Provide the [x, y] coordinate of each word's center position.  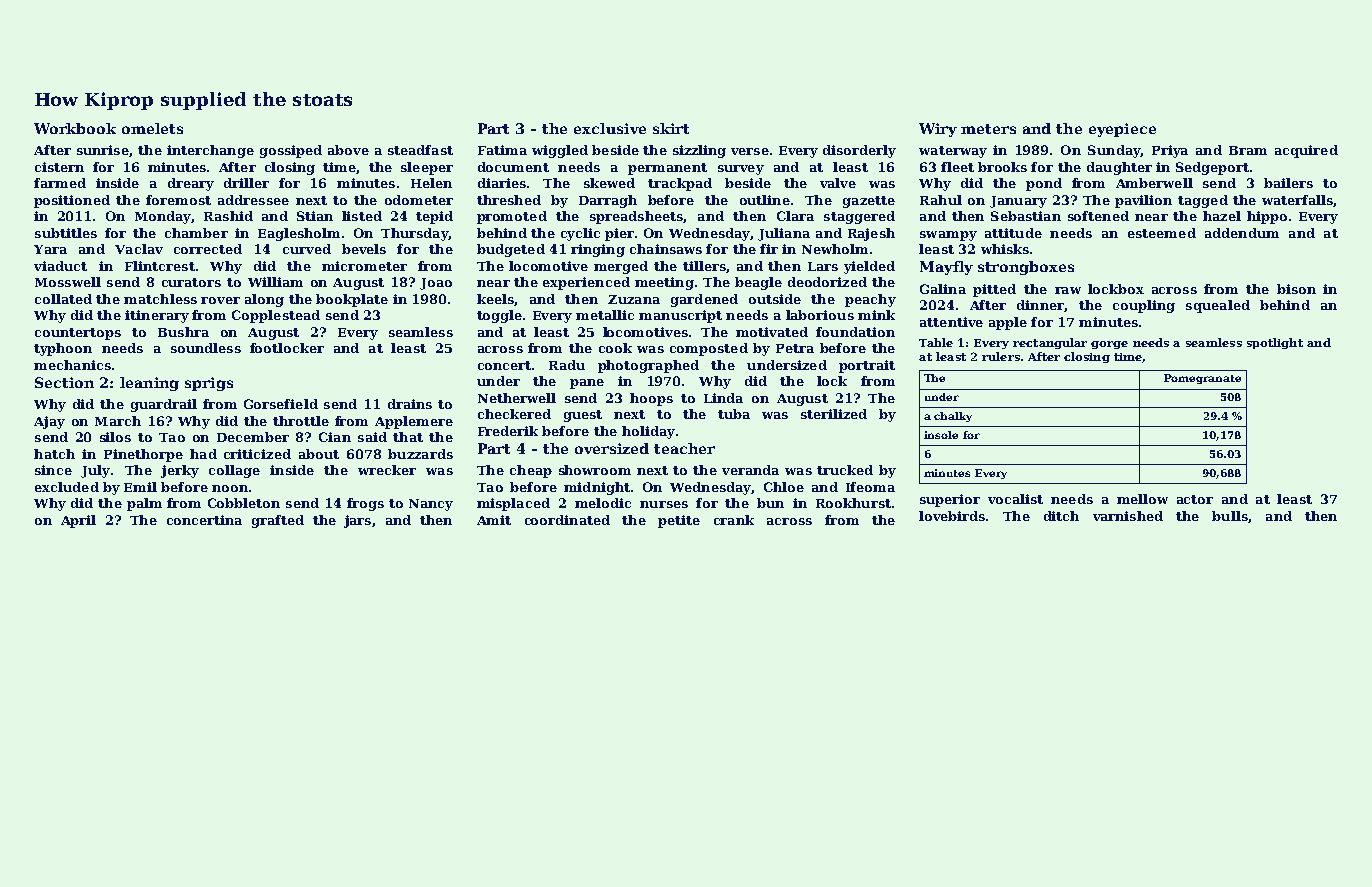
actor [1195, 499]
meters [988, 129]
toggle [499, 316]
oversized [612, 448]
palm [144, 504]
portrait [867, 366]
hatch [54, 454]
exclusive [610, 128]
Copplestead [276, 316]
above [348, 150]
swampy [948, 236]
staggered [859, 217]
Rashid [228, 216]
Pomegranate [1202, 379]
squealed [1218, 306]
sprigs [209, 384]
